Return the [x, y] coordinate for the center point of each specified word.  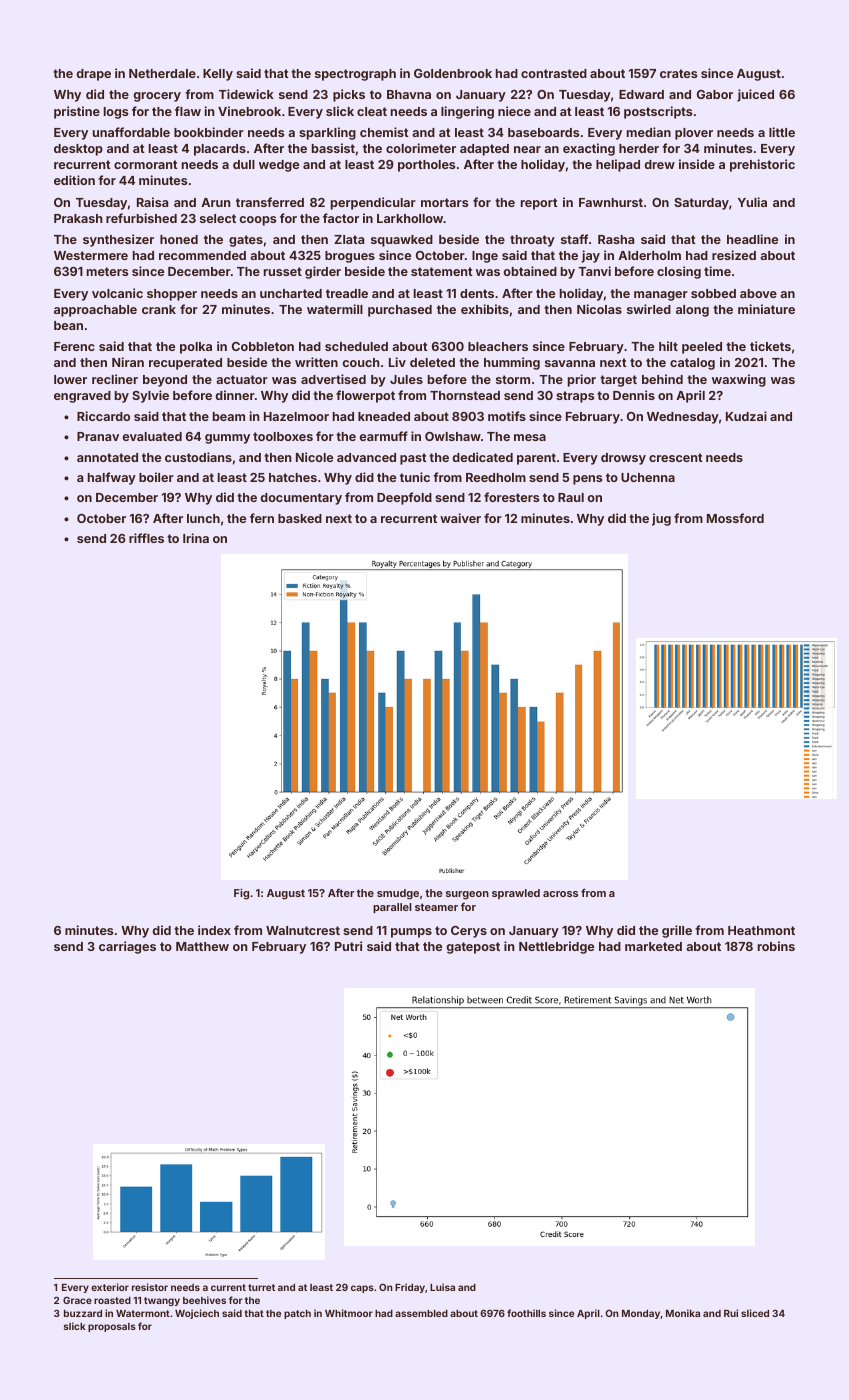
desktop [78, 150]
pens [587, 480]
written [316, 362]
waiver [460, 518]
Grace [77, 1300]
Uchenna [648, 477]
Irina [196, 538]
